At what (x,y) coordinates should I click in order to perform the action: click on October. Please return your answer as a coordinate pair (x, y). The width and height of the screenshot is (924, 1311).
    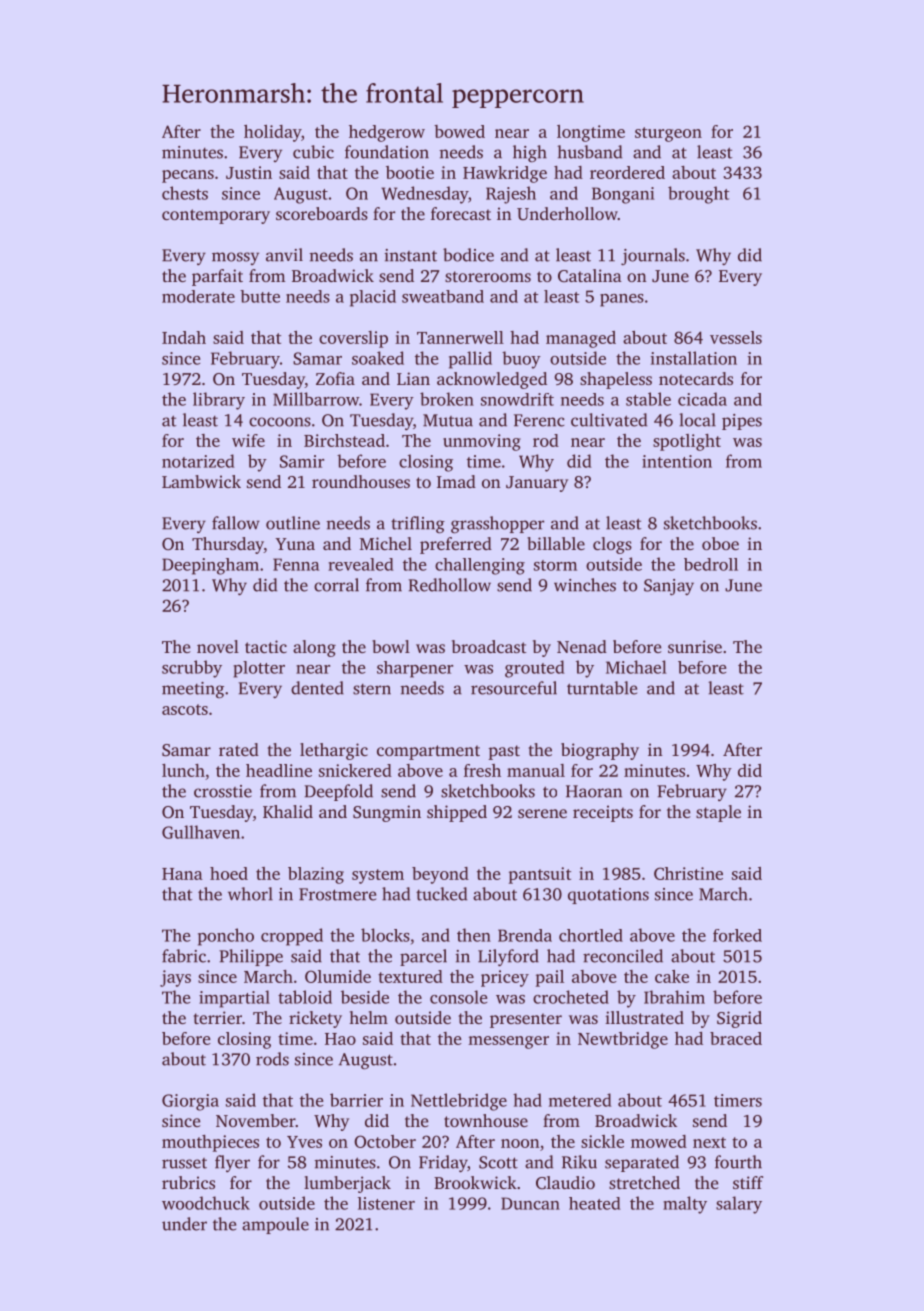
    Looking at the image, I should click on (385, 1141).
